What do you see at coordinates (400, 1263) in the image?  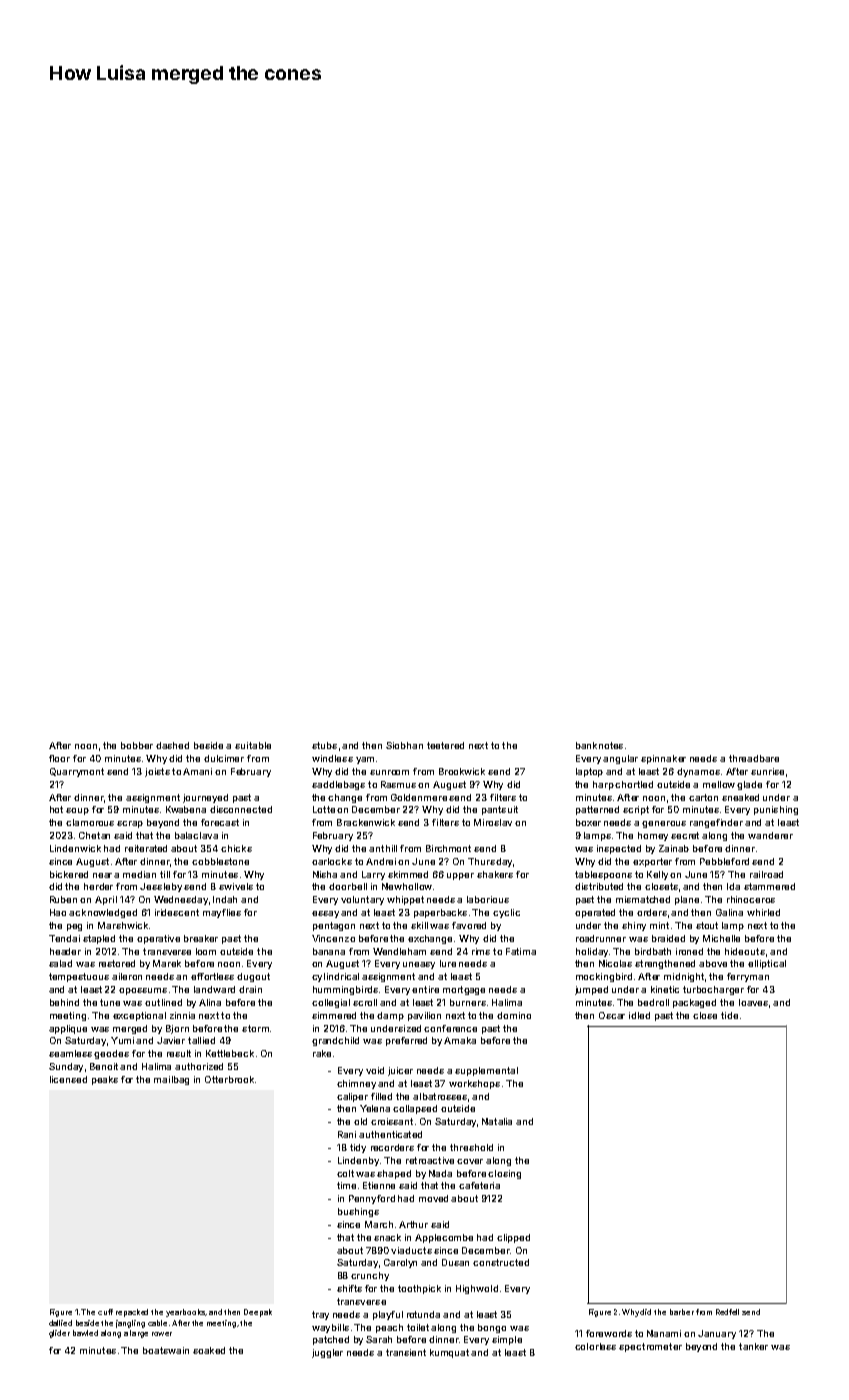 I see `Carolyn` at bounding box center [400, 1263].
